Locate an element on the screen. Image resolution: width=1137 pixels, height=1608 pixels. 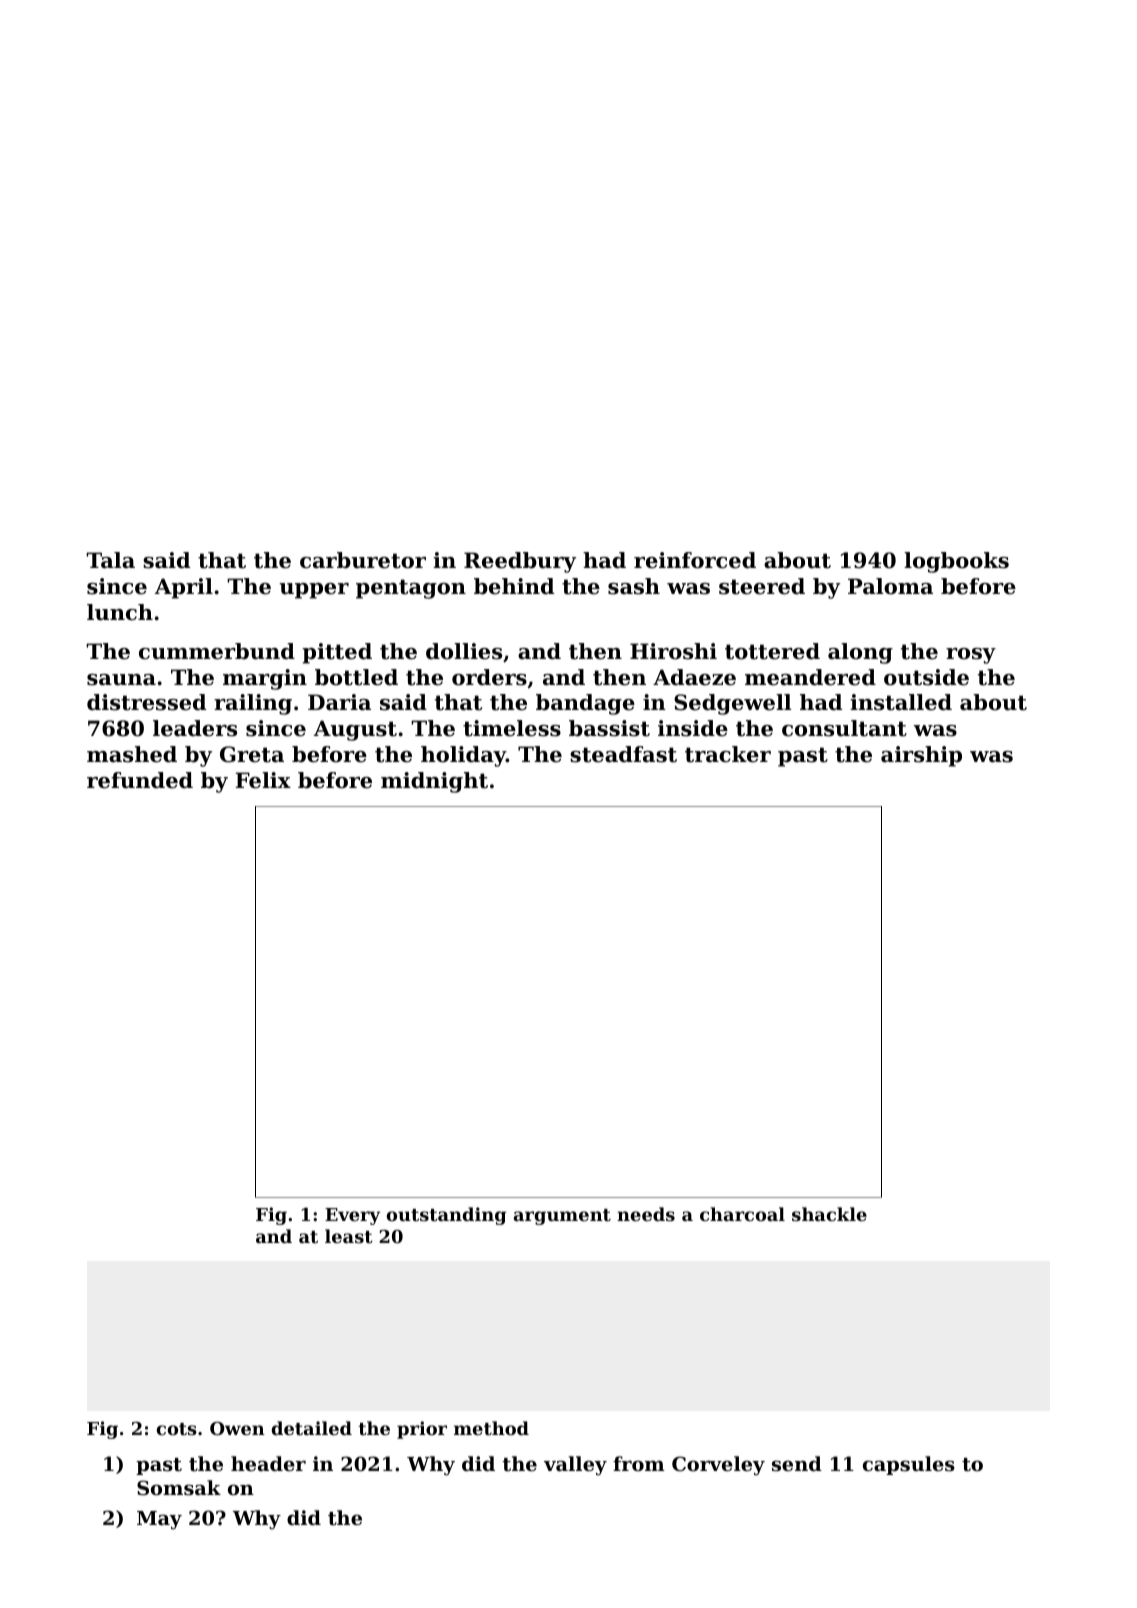
argument is located at coordinates (562, 1217).
